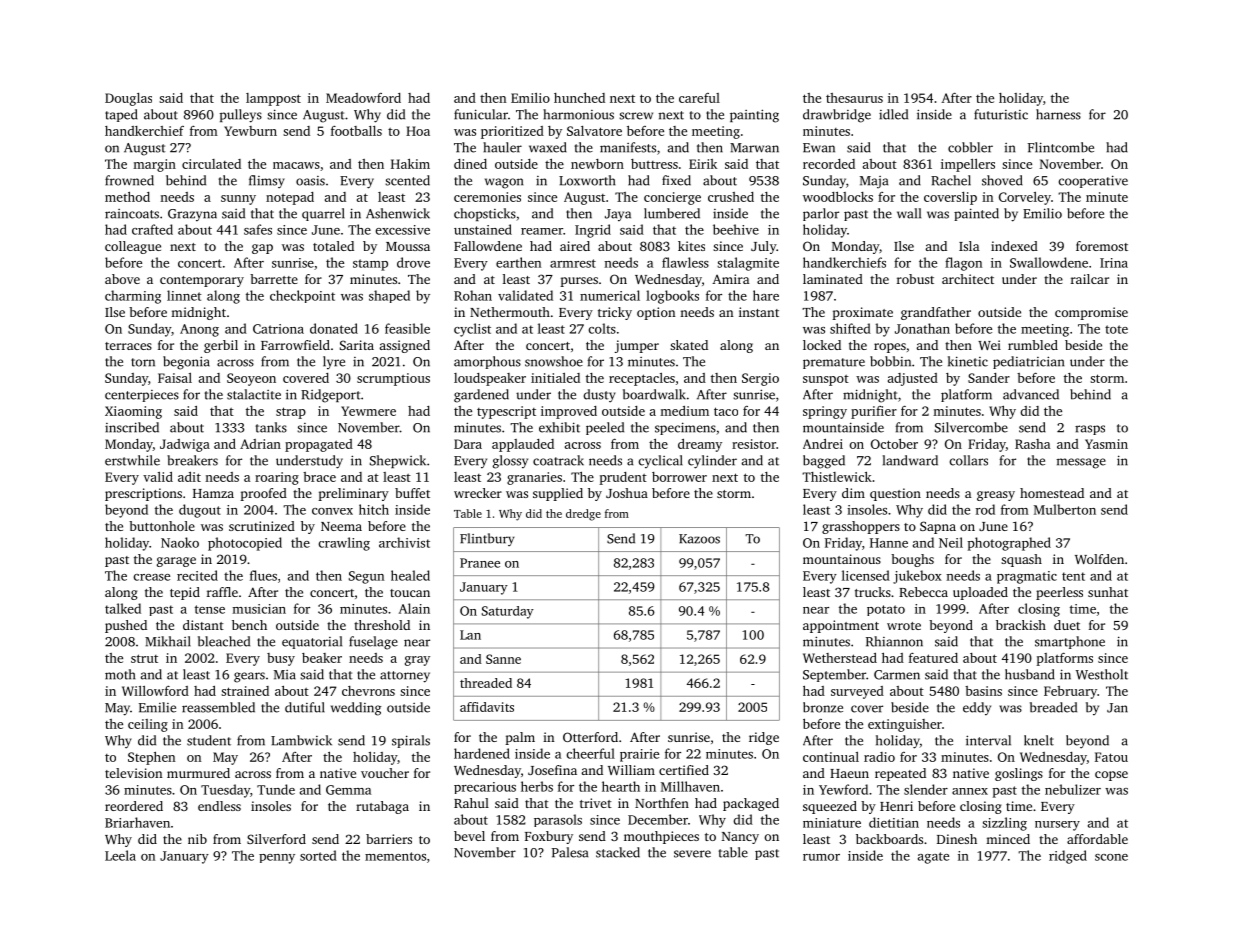  Describe the element at coordinates (570, 852) in the screenshot. I see `Palesa` at that location.
